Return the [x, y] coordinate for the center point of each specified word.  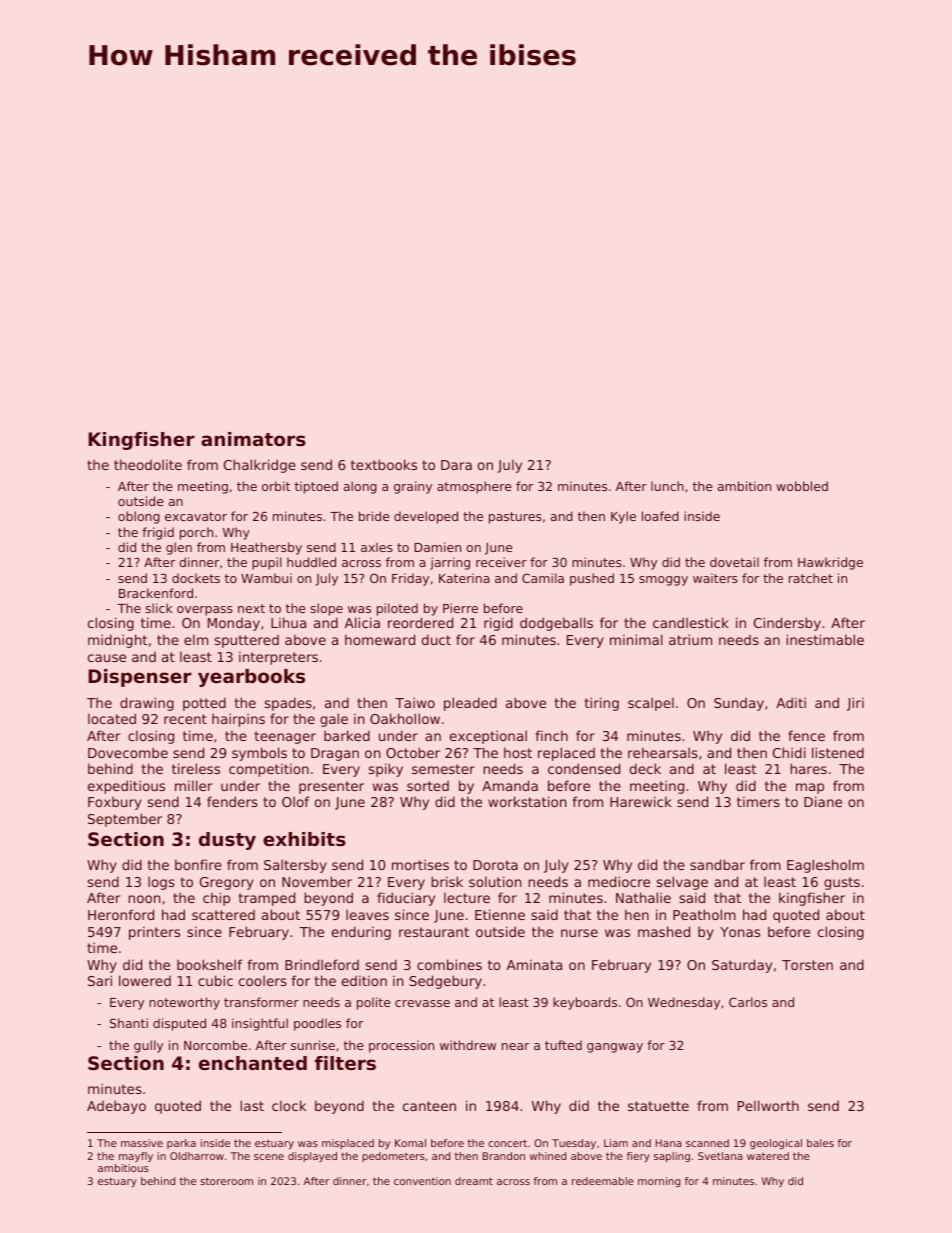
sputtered [247, 641]
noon [144, 899]
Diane [823, 801]
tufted [563, 1045]
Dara [456, 465]
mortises [420, 864]
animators [253, 439]
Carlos [748, 1002]
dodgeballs [556, 624]
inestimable [825, 639]
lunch [667, 486]
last [252, 1105]
